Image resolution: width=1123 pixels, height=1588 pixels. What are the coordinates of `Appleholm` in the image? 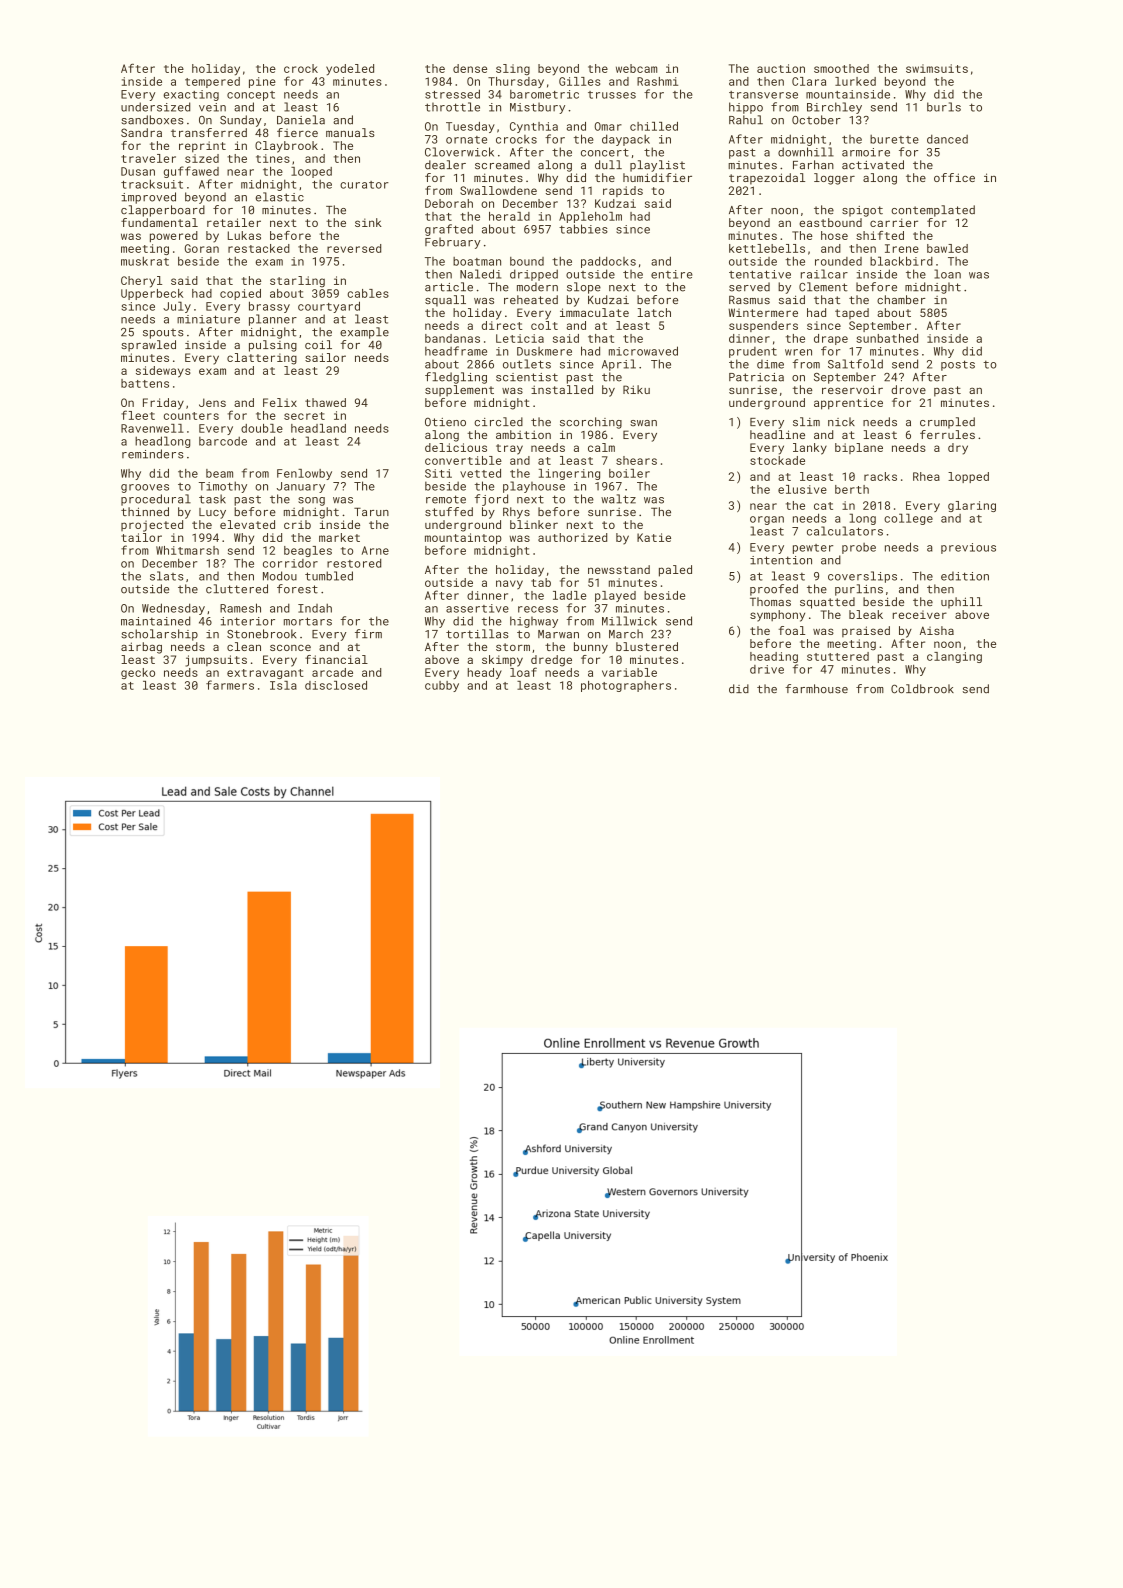 It's located at (590, 217).
